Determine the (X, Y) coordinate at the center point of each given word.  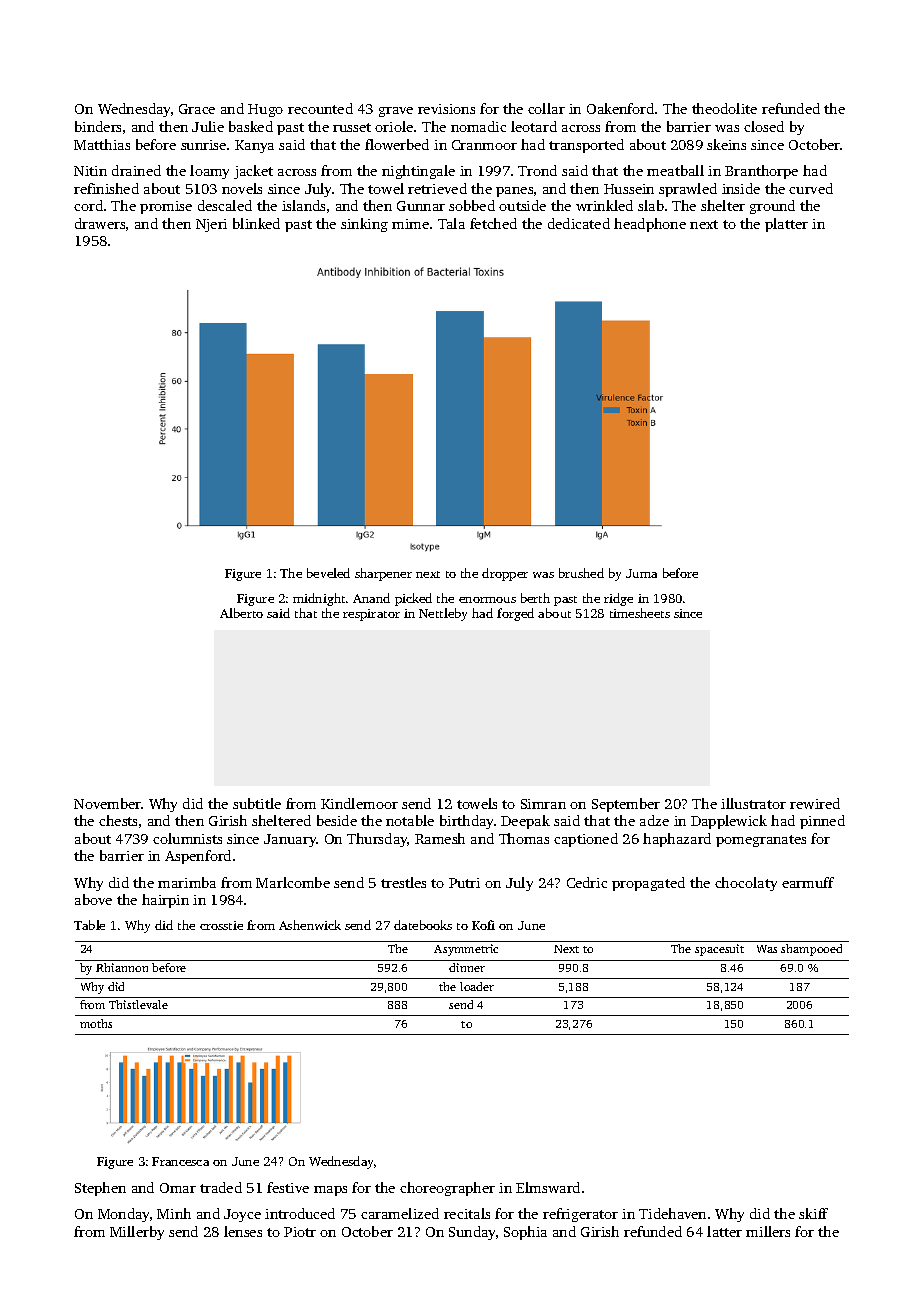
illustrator (753, 803)
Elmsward (548, 1187)
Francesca (180, 1161)
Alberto (241, 613)
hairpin (165, 901)
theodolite (724, 108)
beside (337, 820)
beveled (328, 573)
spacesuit (719, 950)
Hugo (265, 110)
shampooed (811, 950)
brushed (581, 573)
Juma (641, 573)
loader (477, 986)
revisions (446, 109)
